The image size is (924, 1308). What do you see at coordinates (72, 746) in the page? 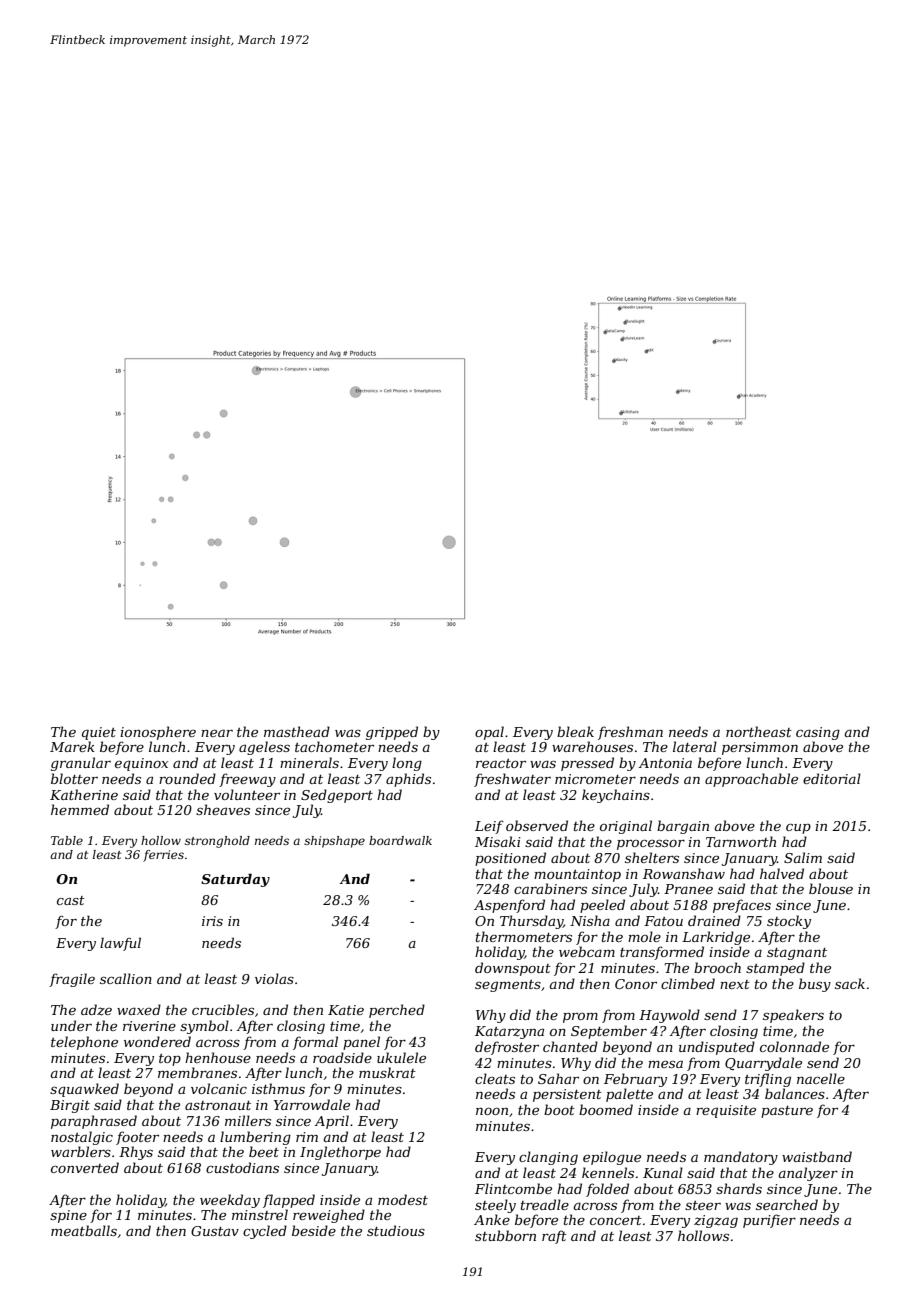
I see `Marek` at bounding box center [72, 746].
